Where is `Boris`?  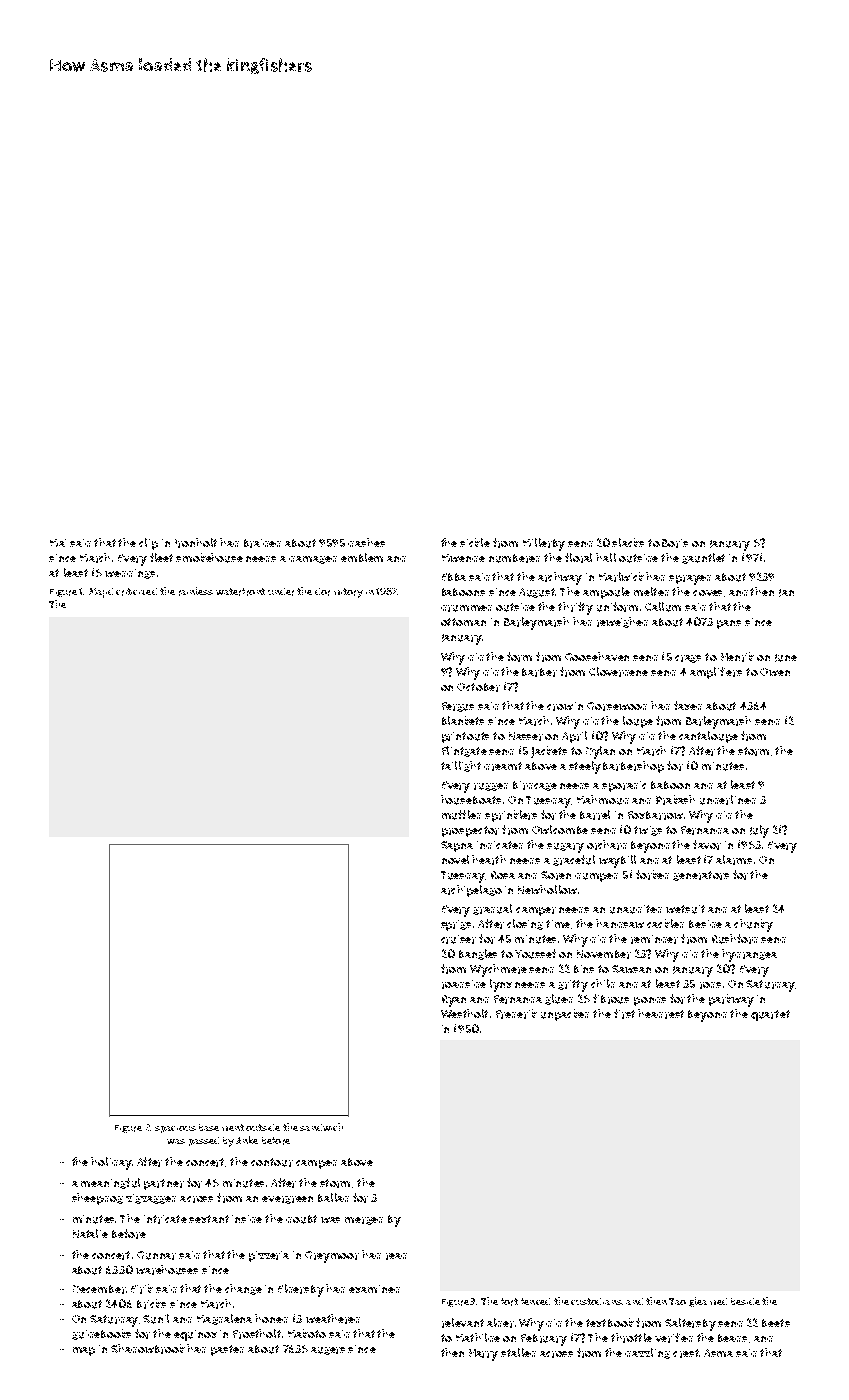
Boris is located at coordinates (675, 543).
